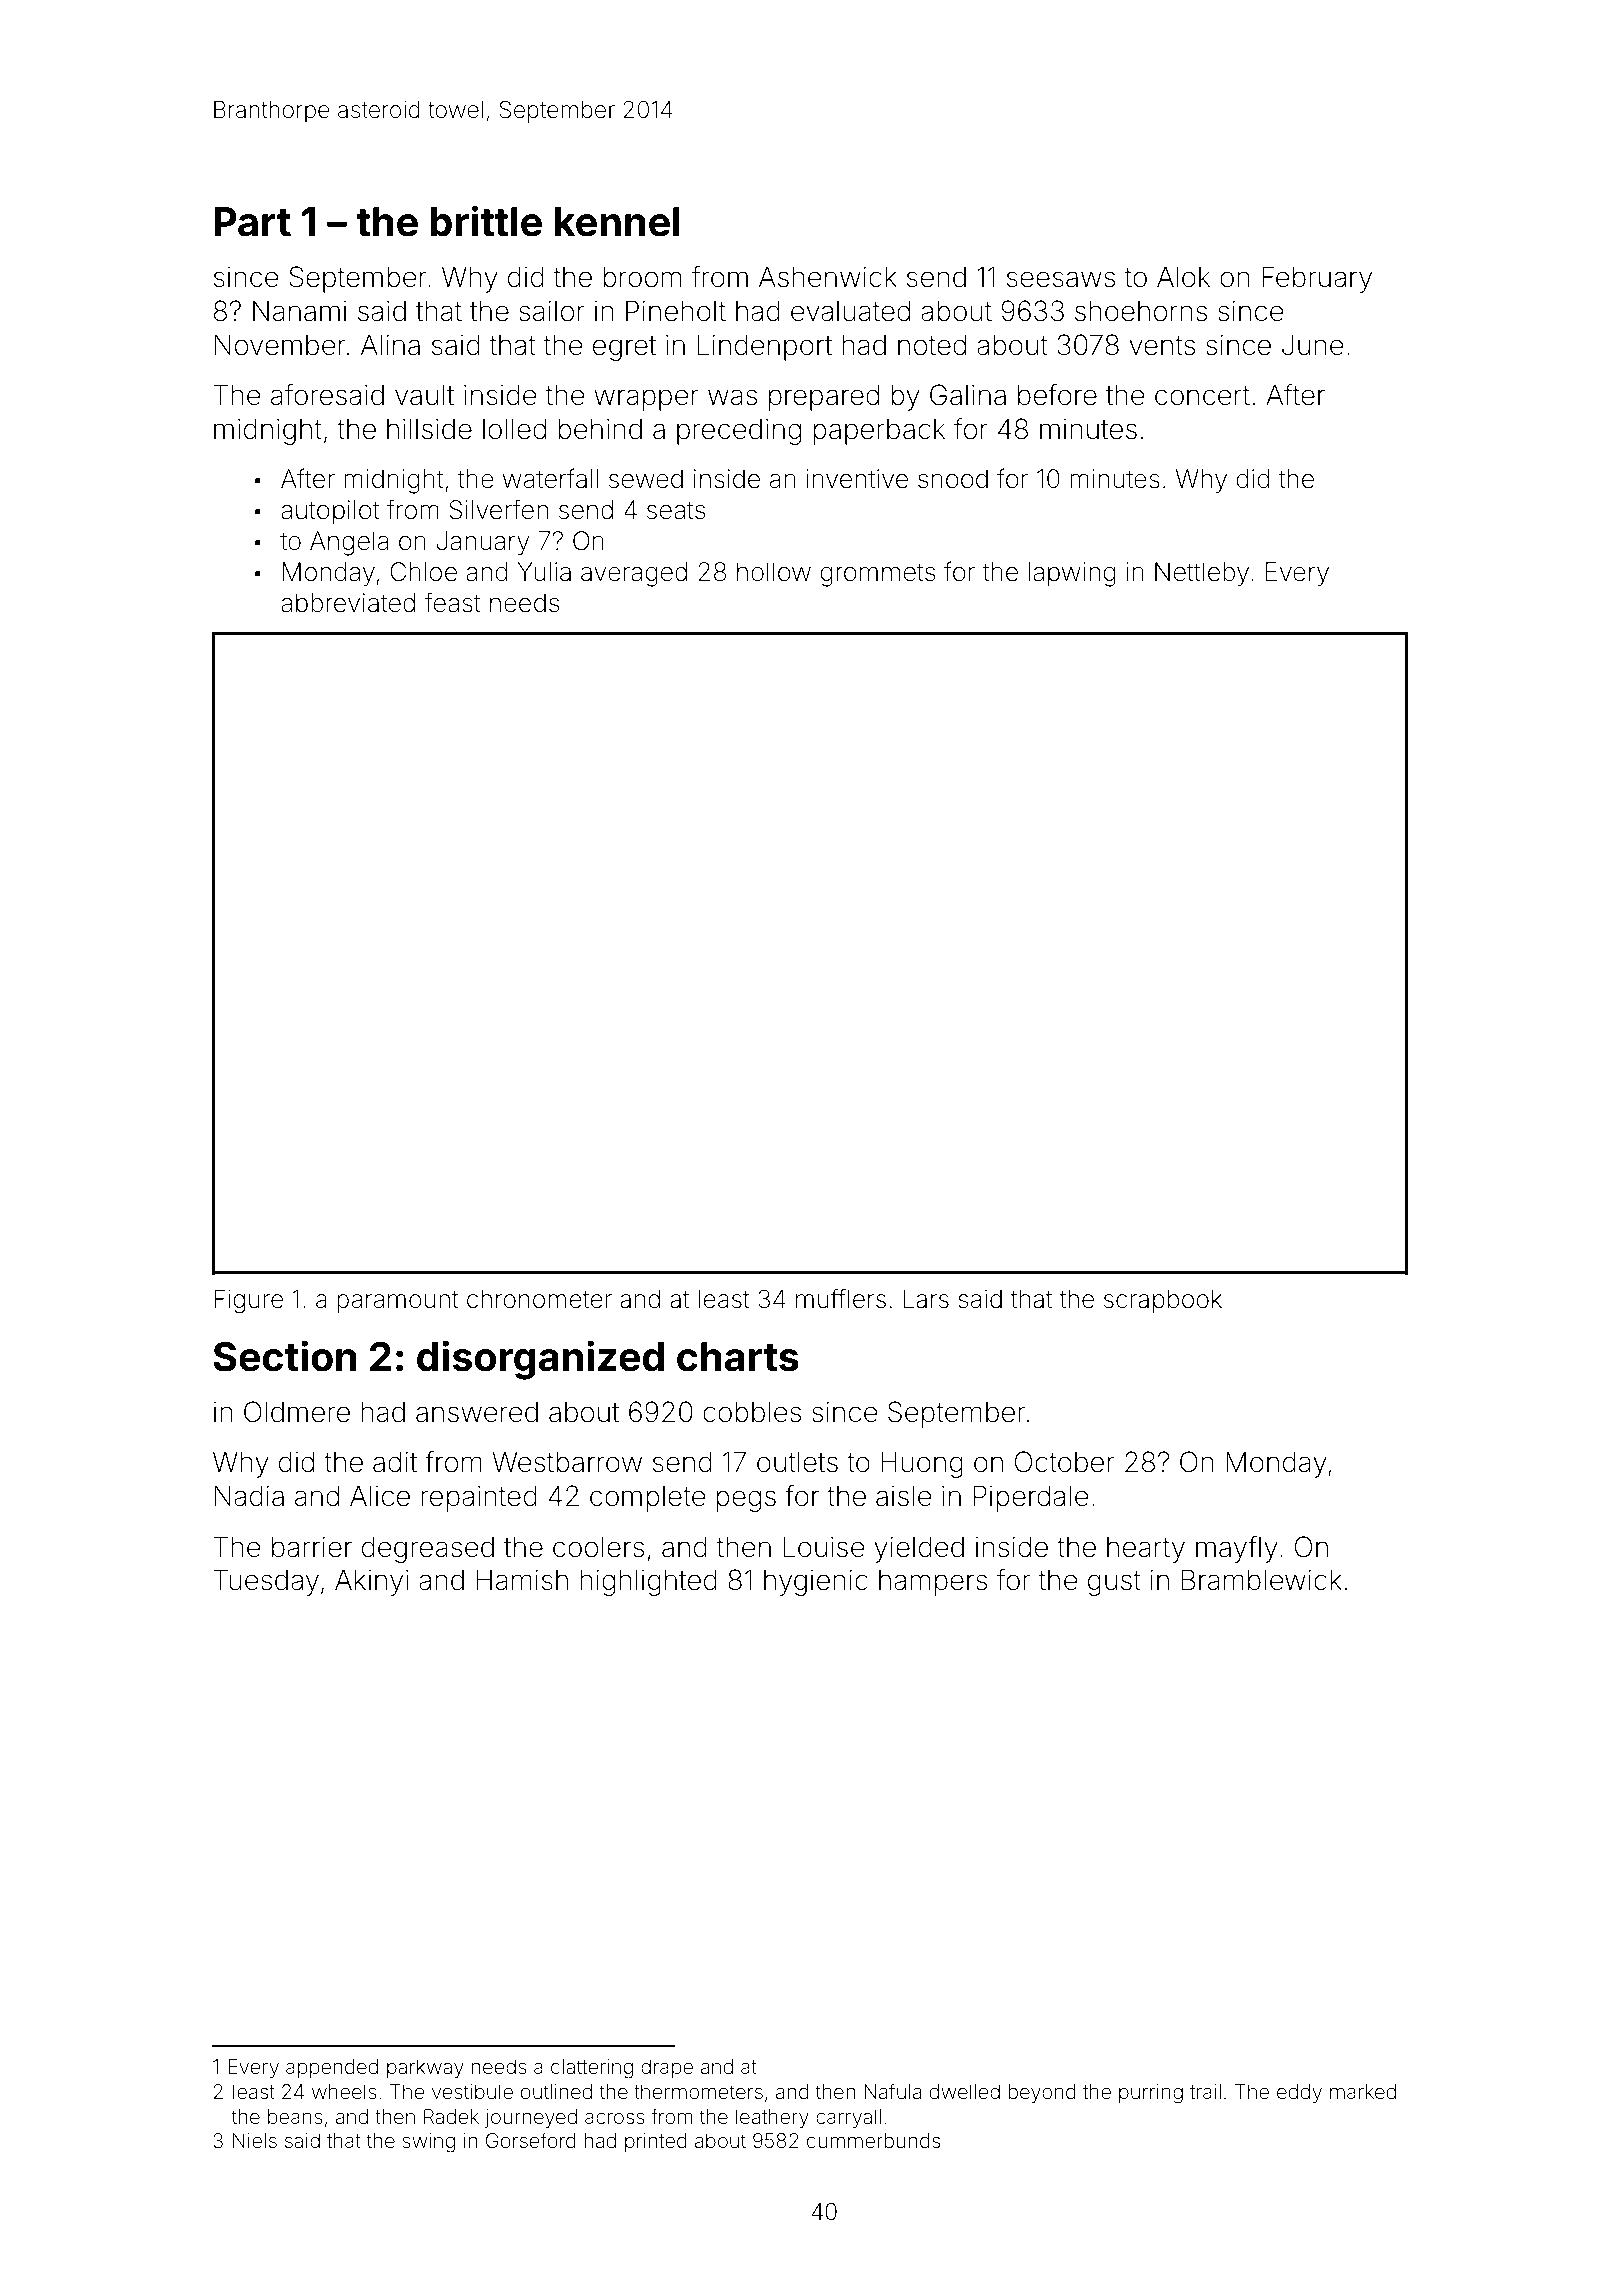 The image size is (1620, 2292). What do you see at coordinates (797, 1462) in the screenshot?
I see `outlets` at bounding box center [797, 1462].
